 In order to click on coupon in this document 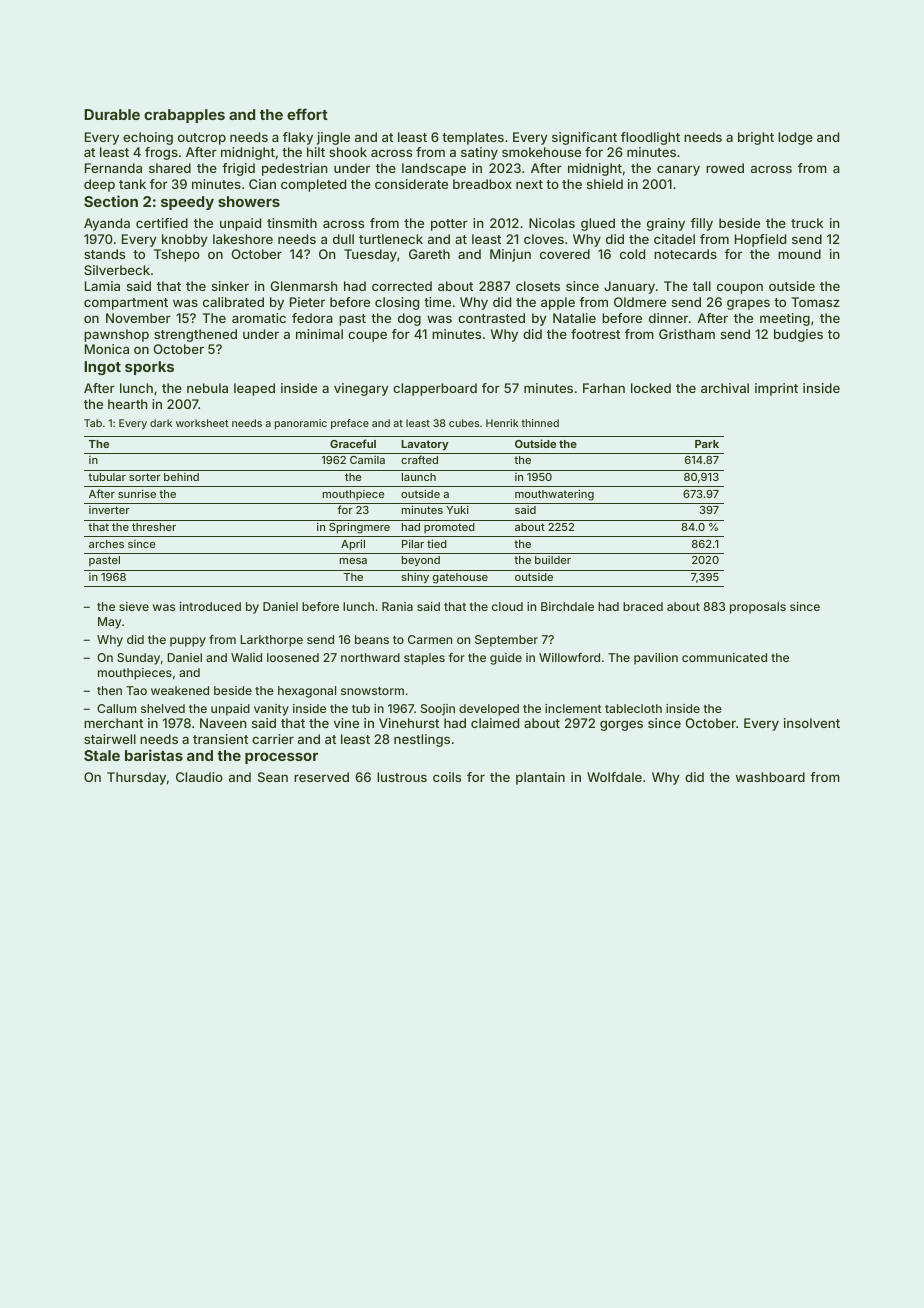, I will do `click(740, 288)`.
